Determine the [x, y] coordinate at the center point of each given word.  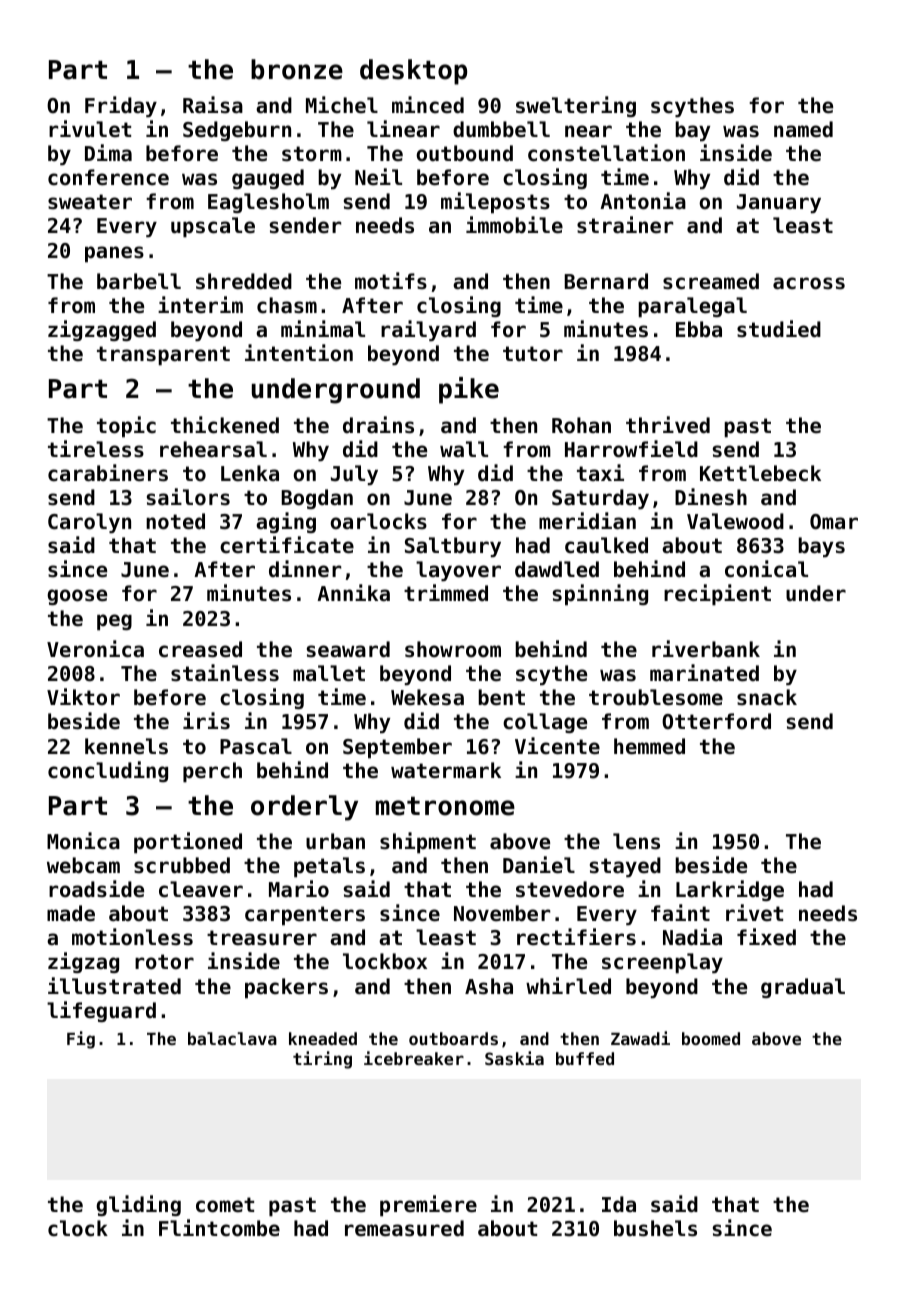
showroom [453, 649]
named [803, 129]
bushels [655, 1228]
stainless [225, 673]
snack [767, 697]
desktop [413, 72]
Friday [121, 106]
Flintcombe [219, 1228]
